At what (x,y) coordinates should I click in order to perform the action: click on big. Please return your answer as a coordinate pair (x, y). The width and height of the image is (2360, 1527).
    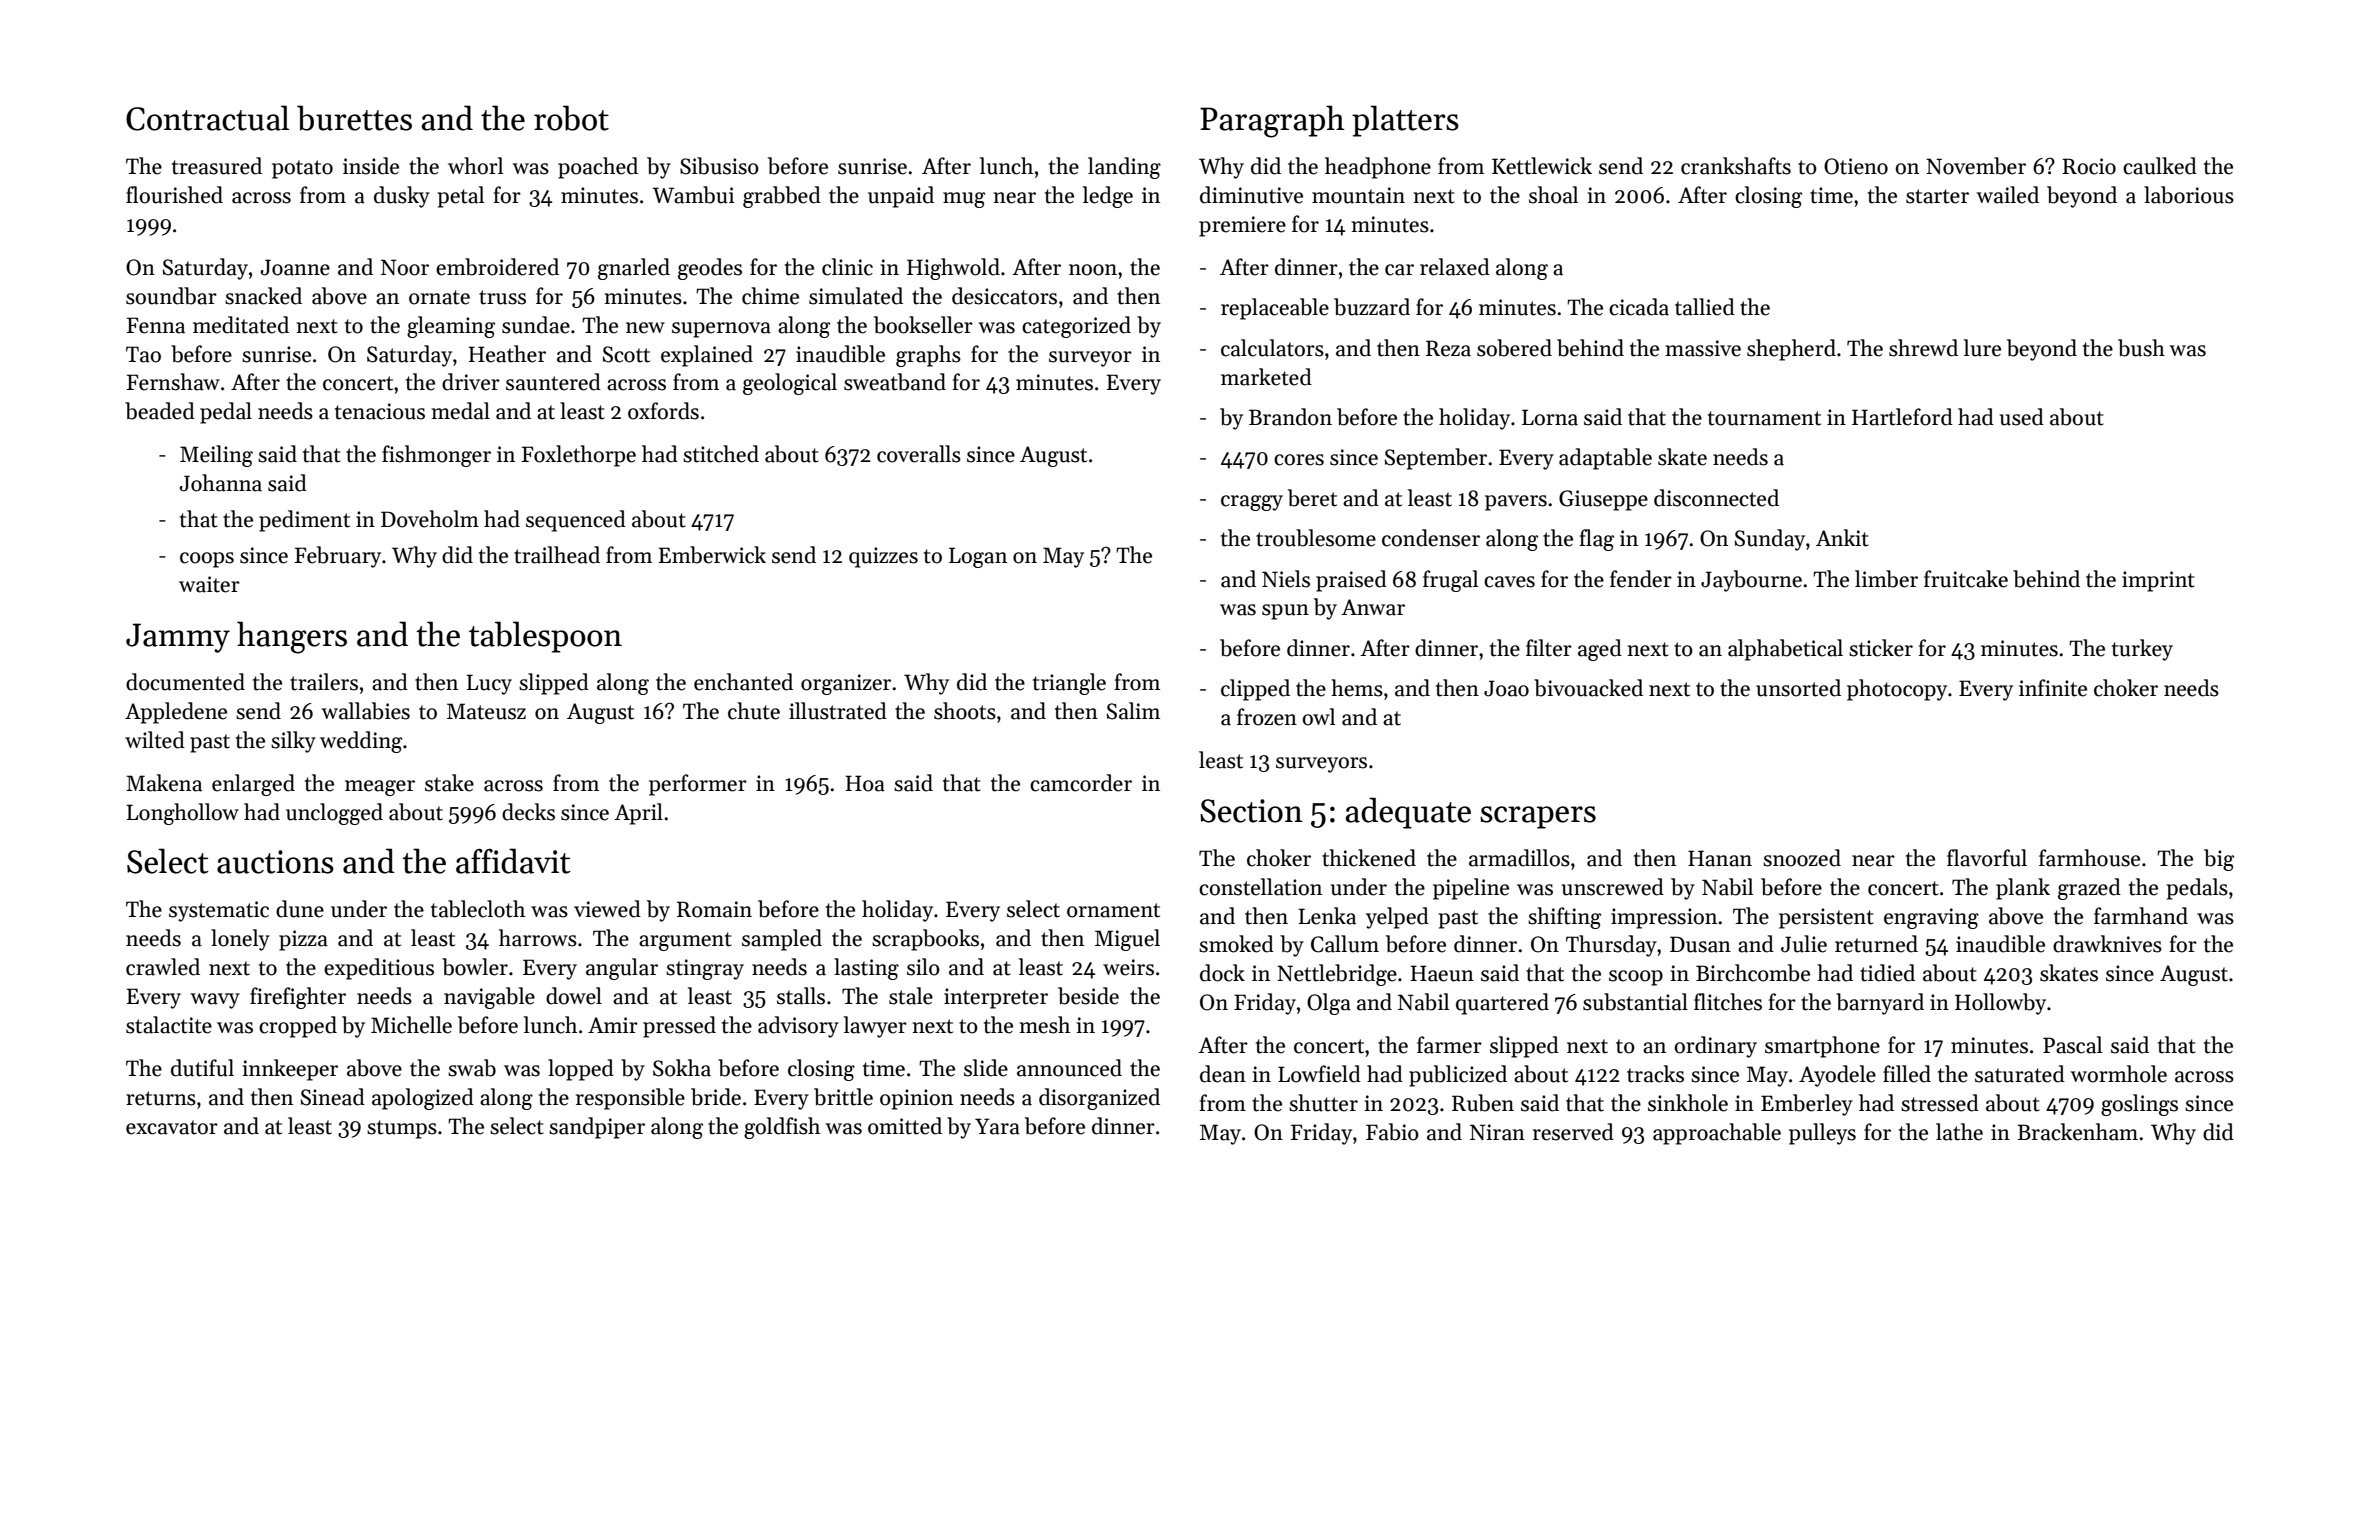
    Looking at the image, I should click on (2219, 860).
